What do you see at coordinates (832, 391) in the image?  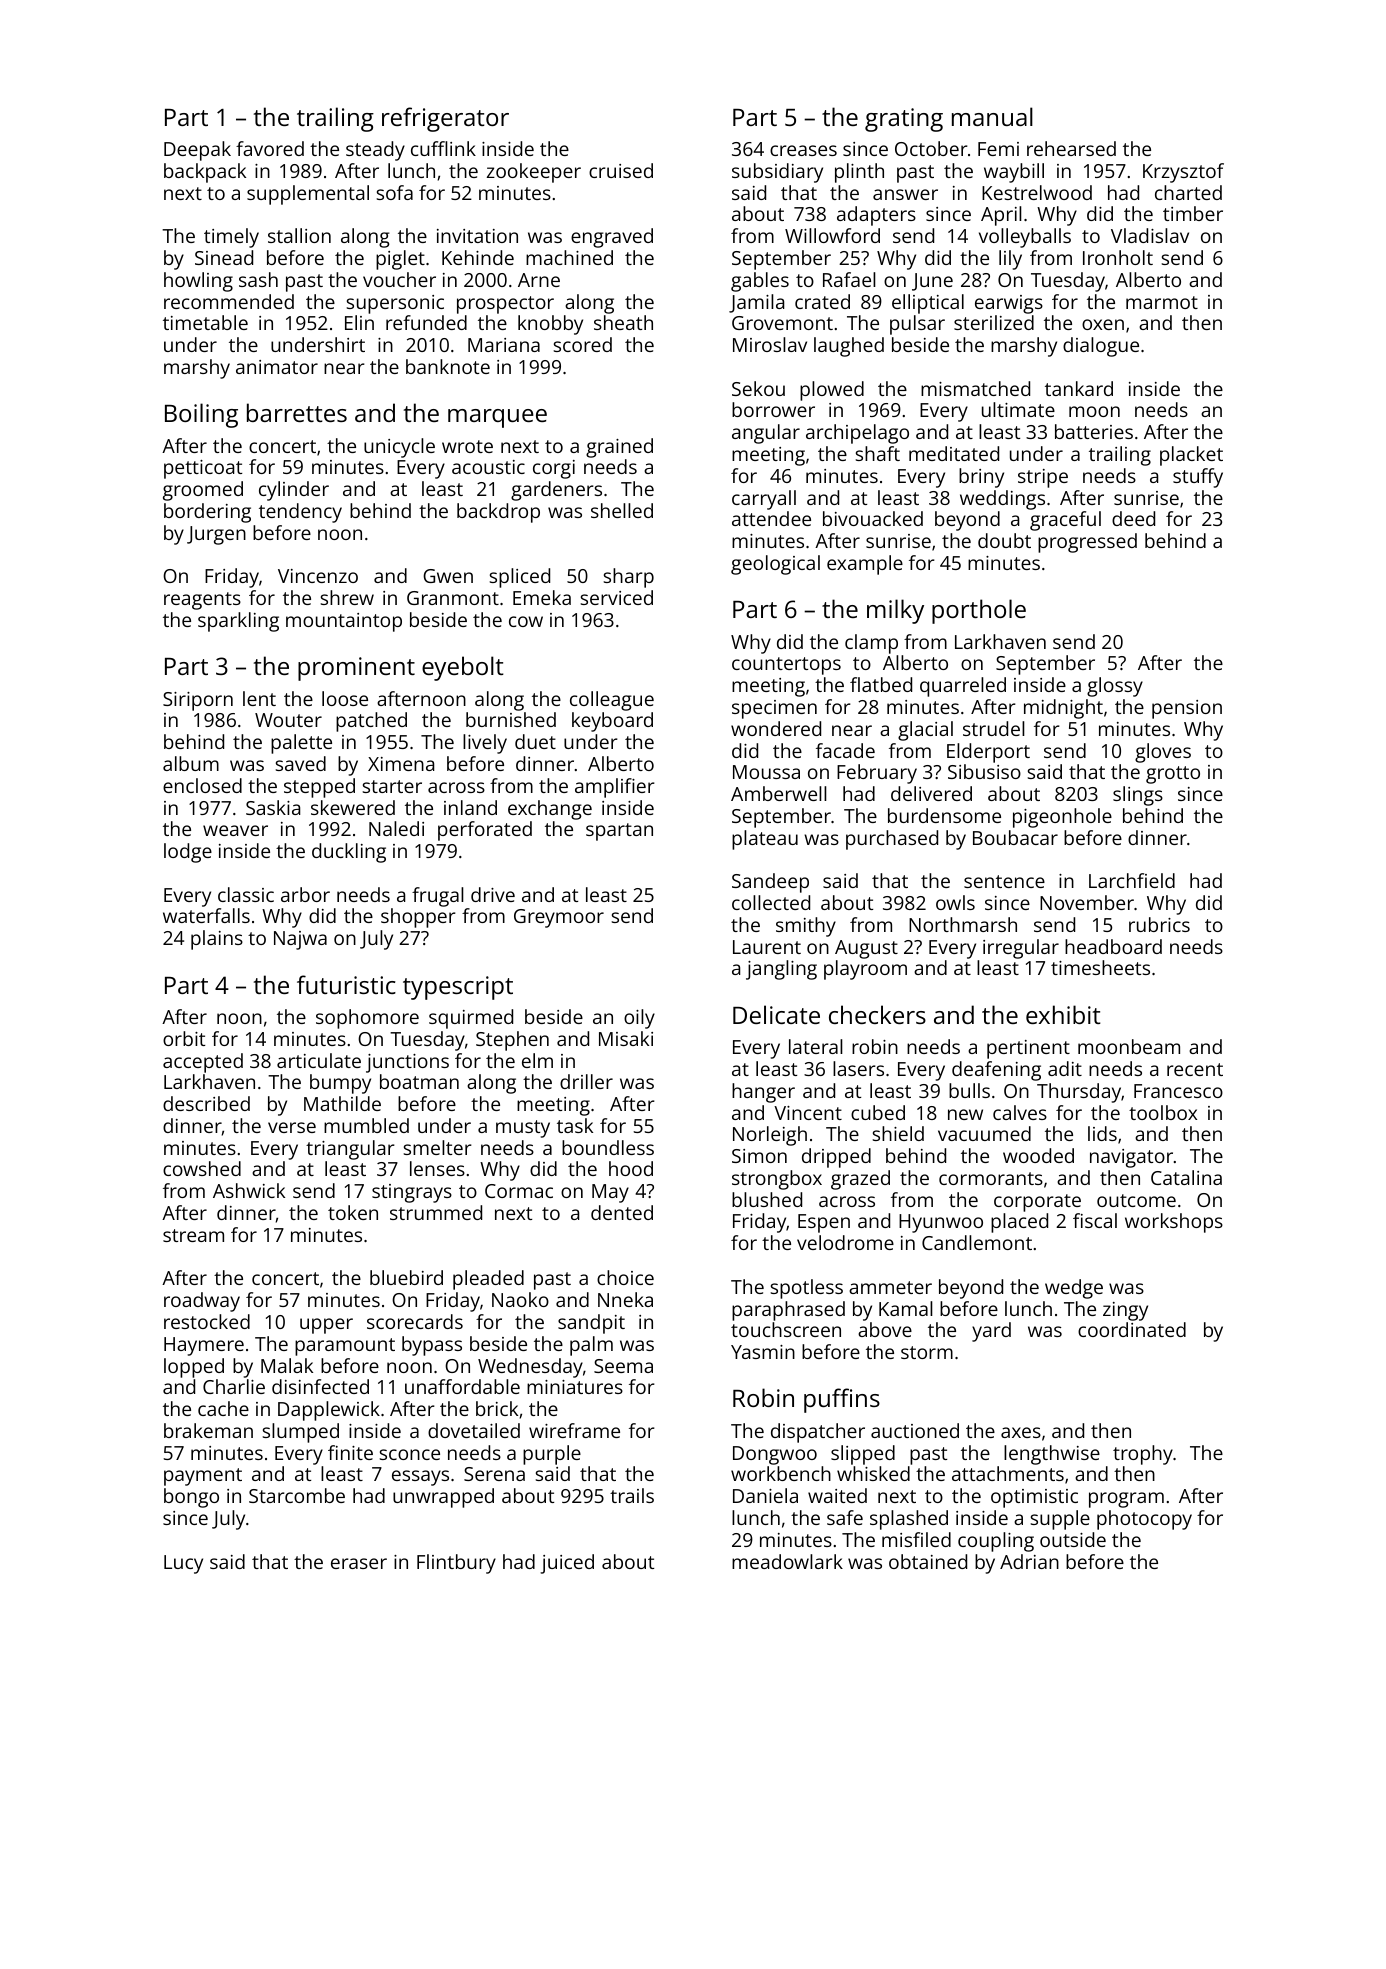 I see `plowed` at bounding box center [832, 391].
